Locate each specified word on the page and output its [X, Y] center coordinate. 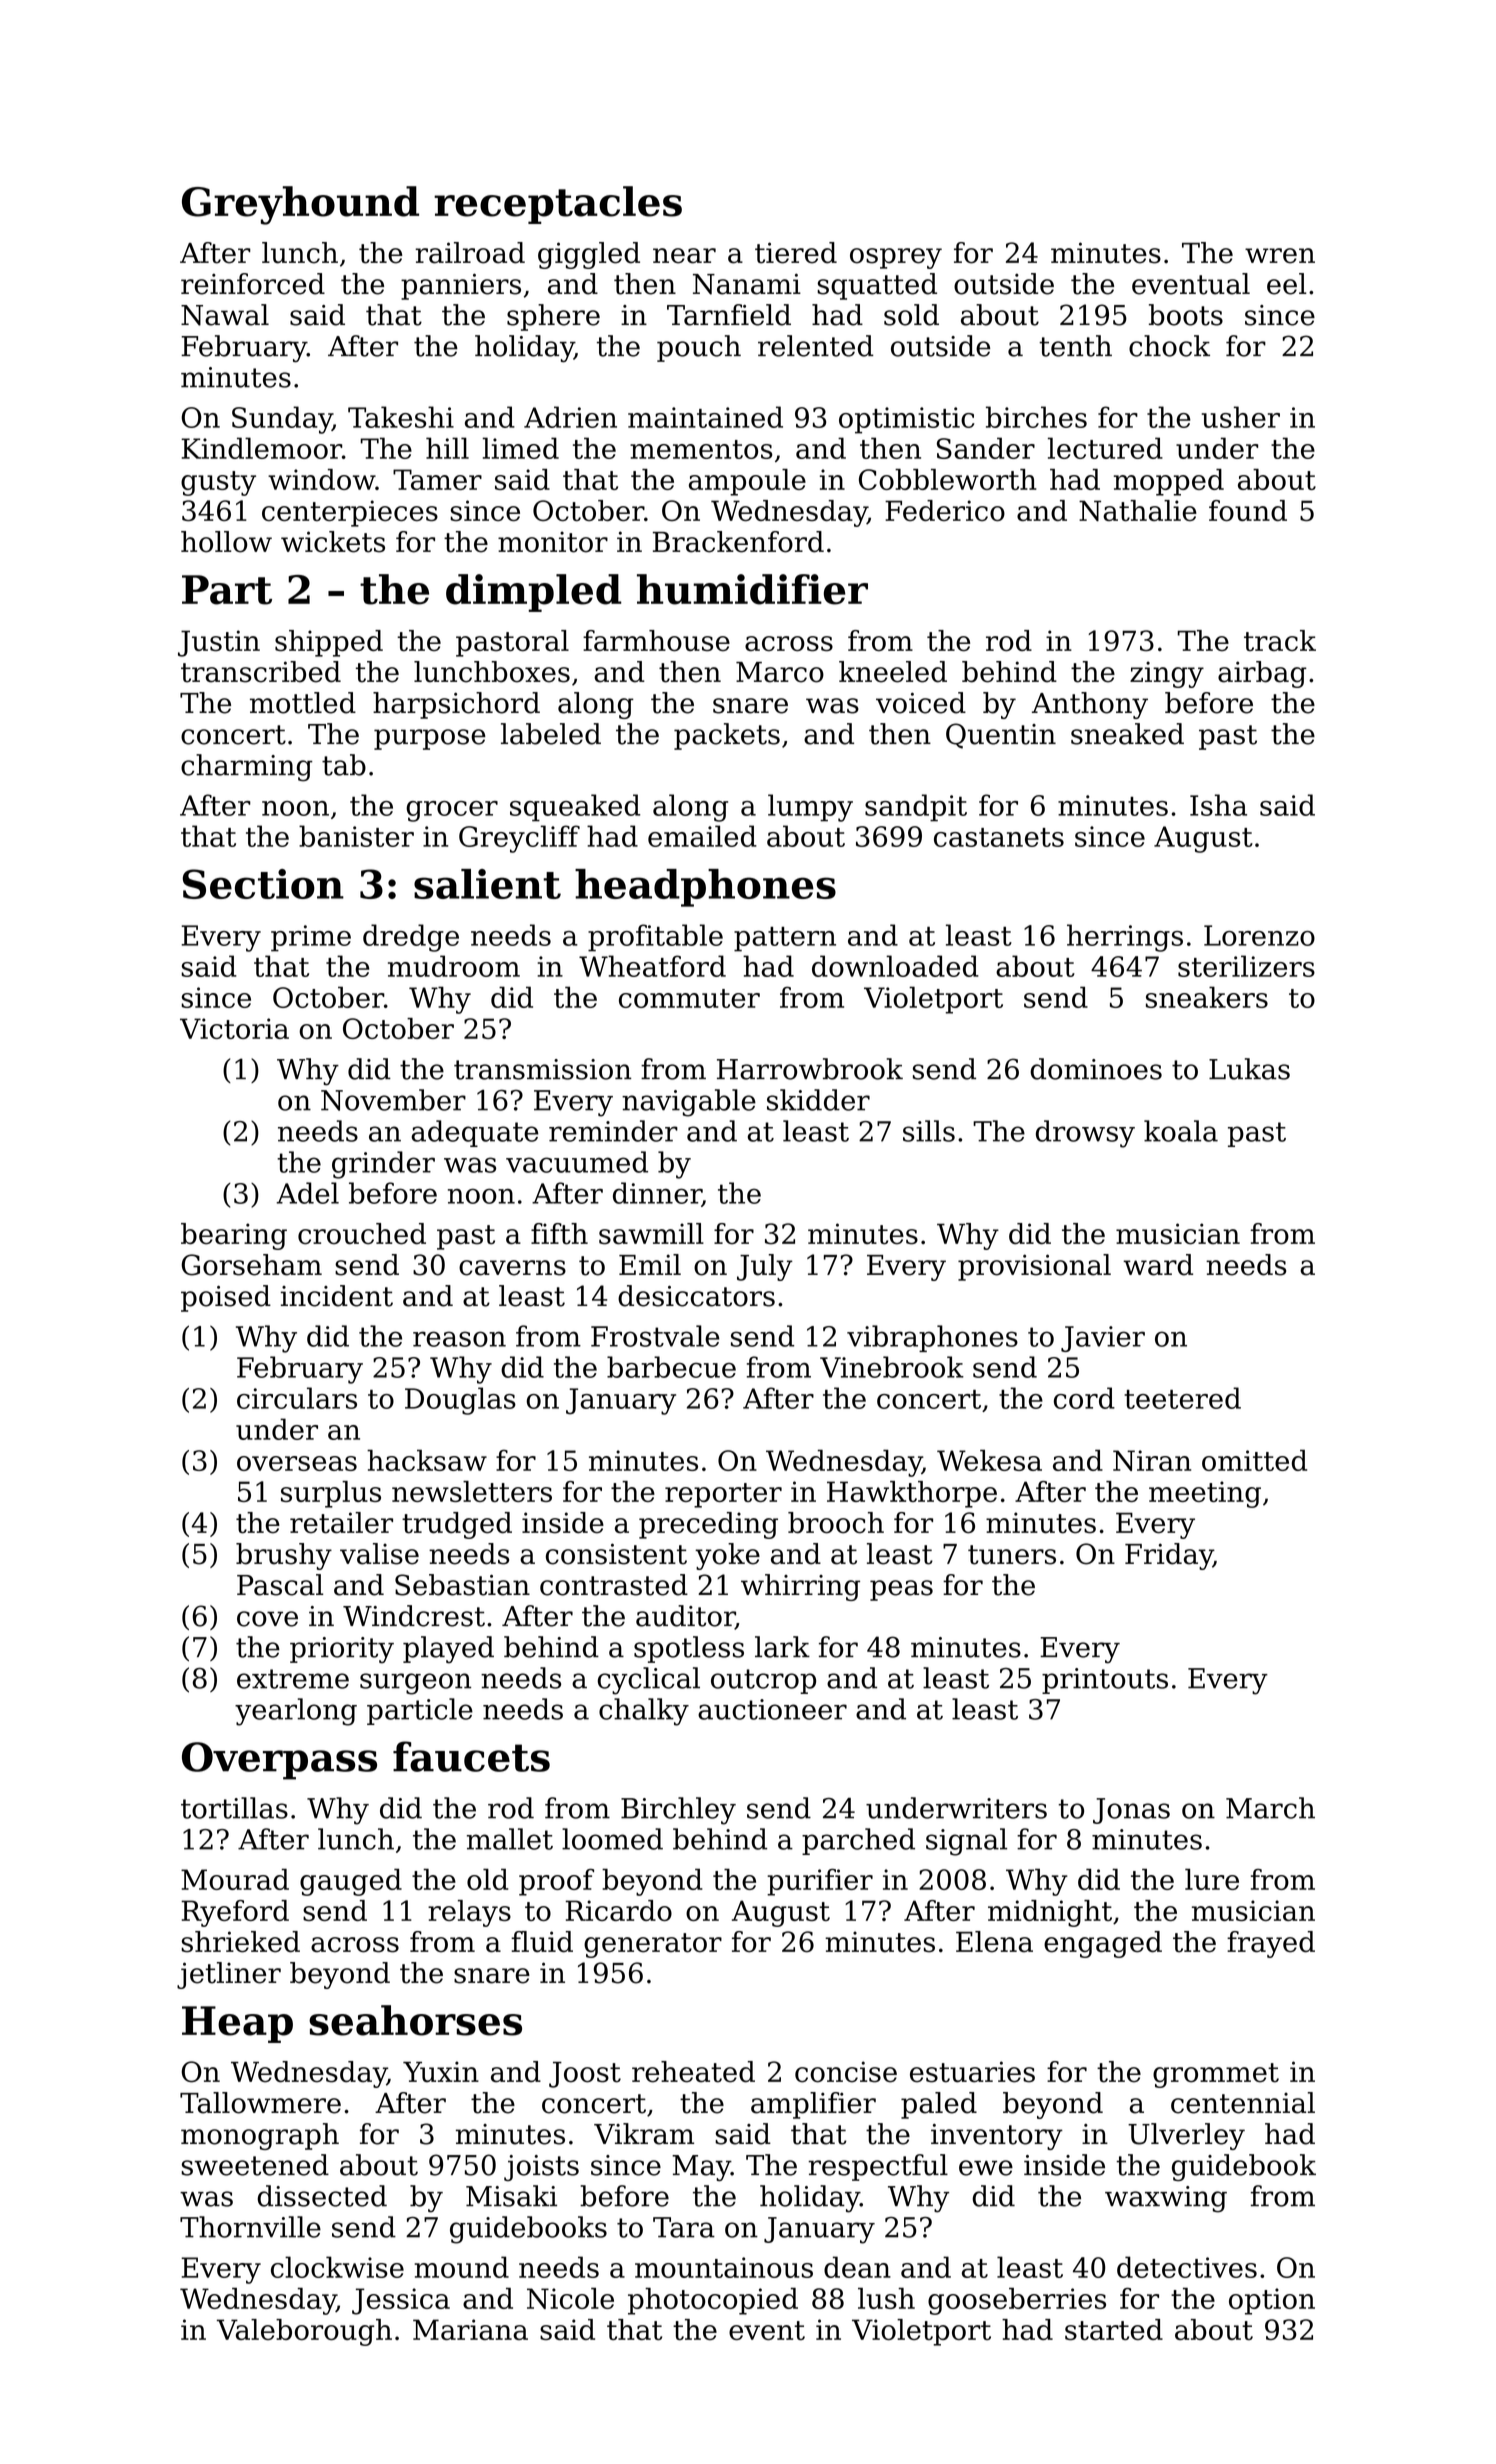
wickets [333, 542]
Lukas [1249, 1069]
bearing [234, 1236]
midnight [1050, 1913]
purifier [820, 1882]
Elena [994, 1942]
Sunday [282, 420]
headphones [705, 888]
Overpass [279, 1761]
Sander [986, 448]
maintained [705, 417]
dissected [322, 2196]
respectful [878, 2167]
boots [1186, 315]
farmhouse [656, 640]
